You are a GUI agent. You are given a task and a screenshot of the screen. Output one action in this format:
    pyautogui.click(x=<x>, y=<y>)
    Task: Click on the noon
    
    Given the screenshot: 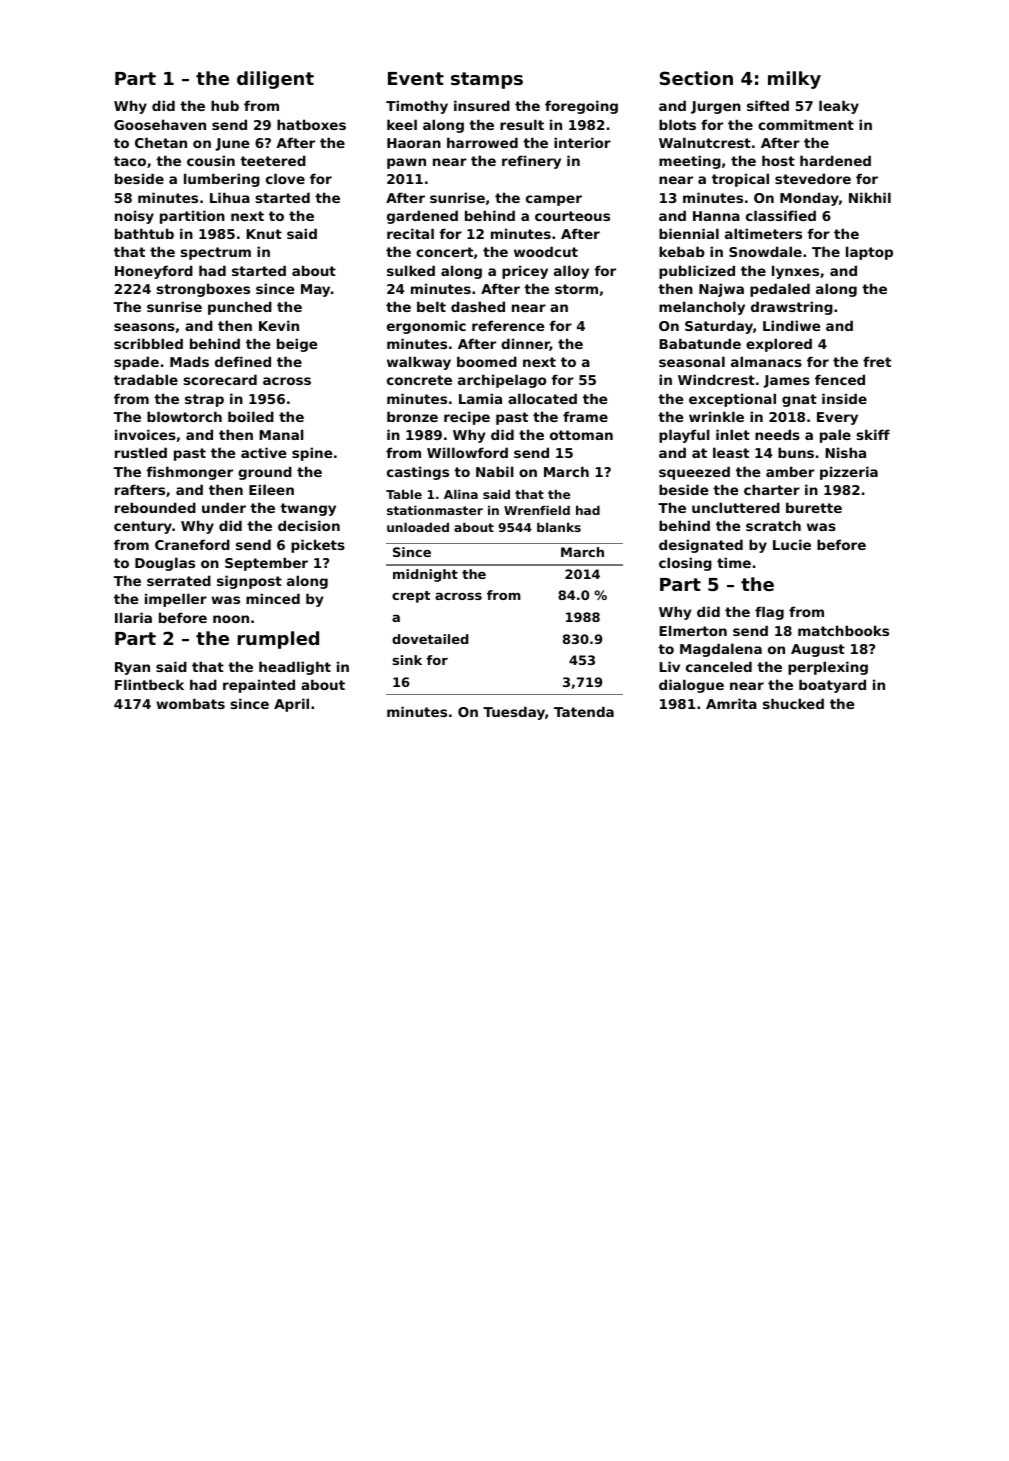 What is the action you would take?
    pyautogui.click(x=231, y=619)
